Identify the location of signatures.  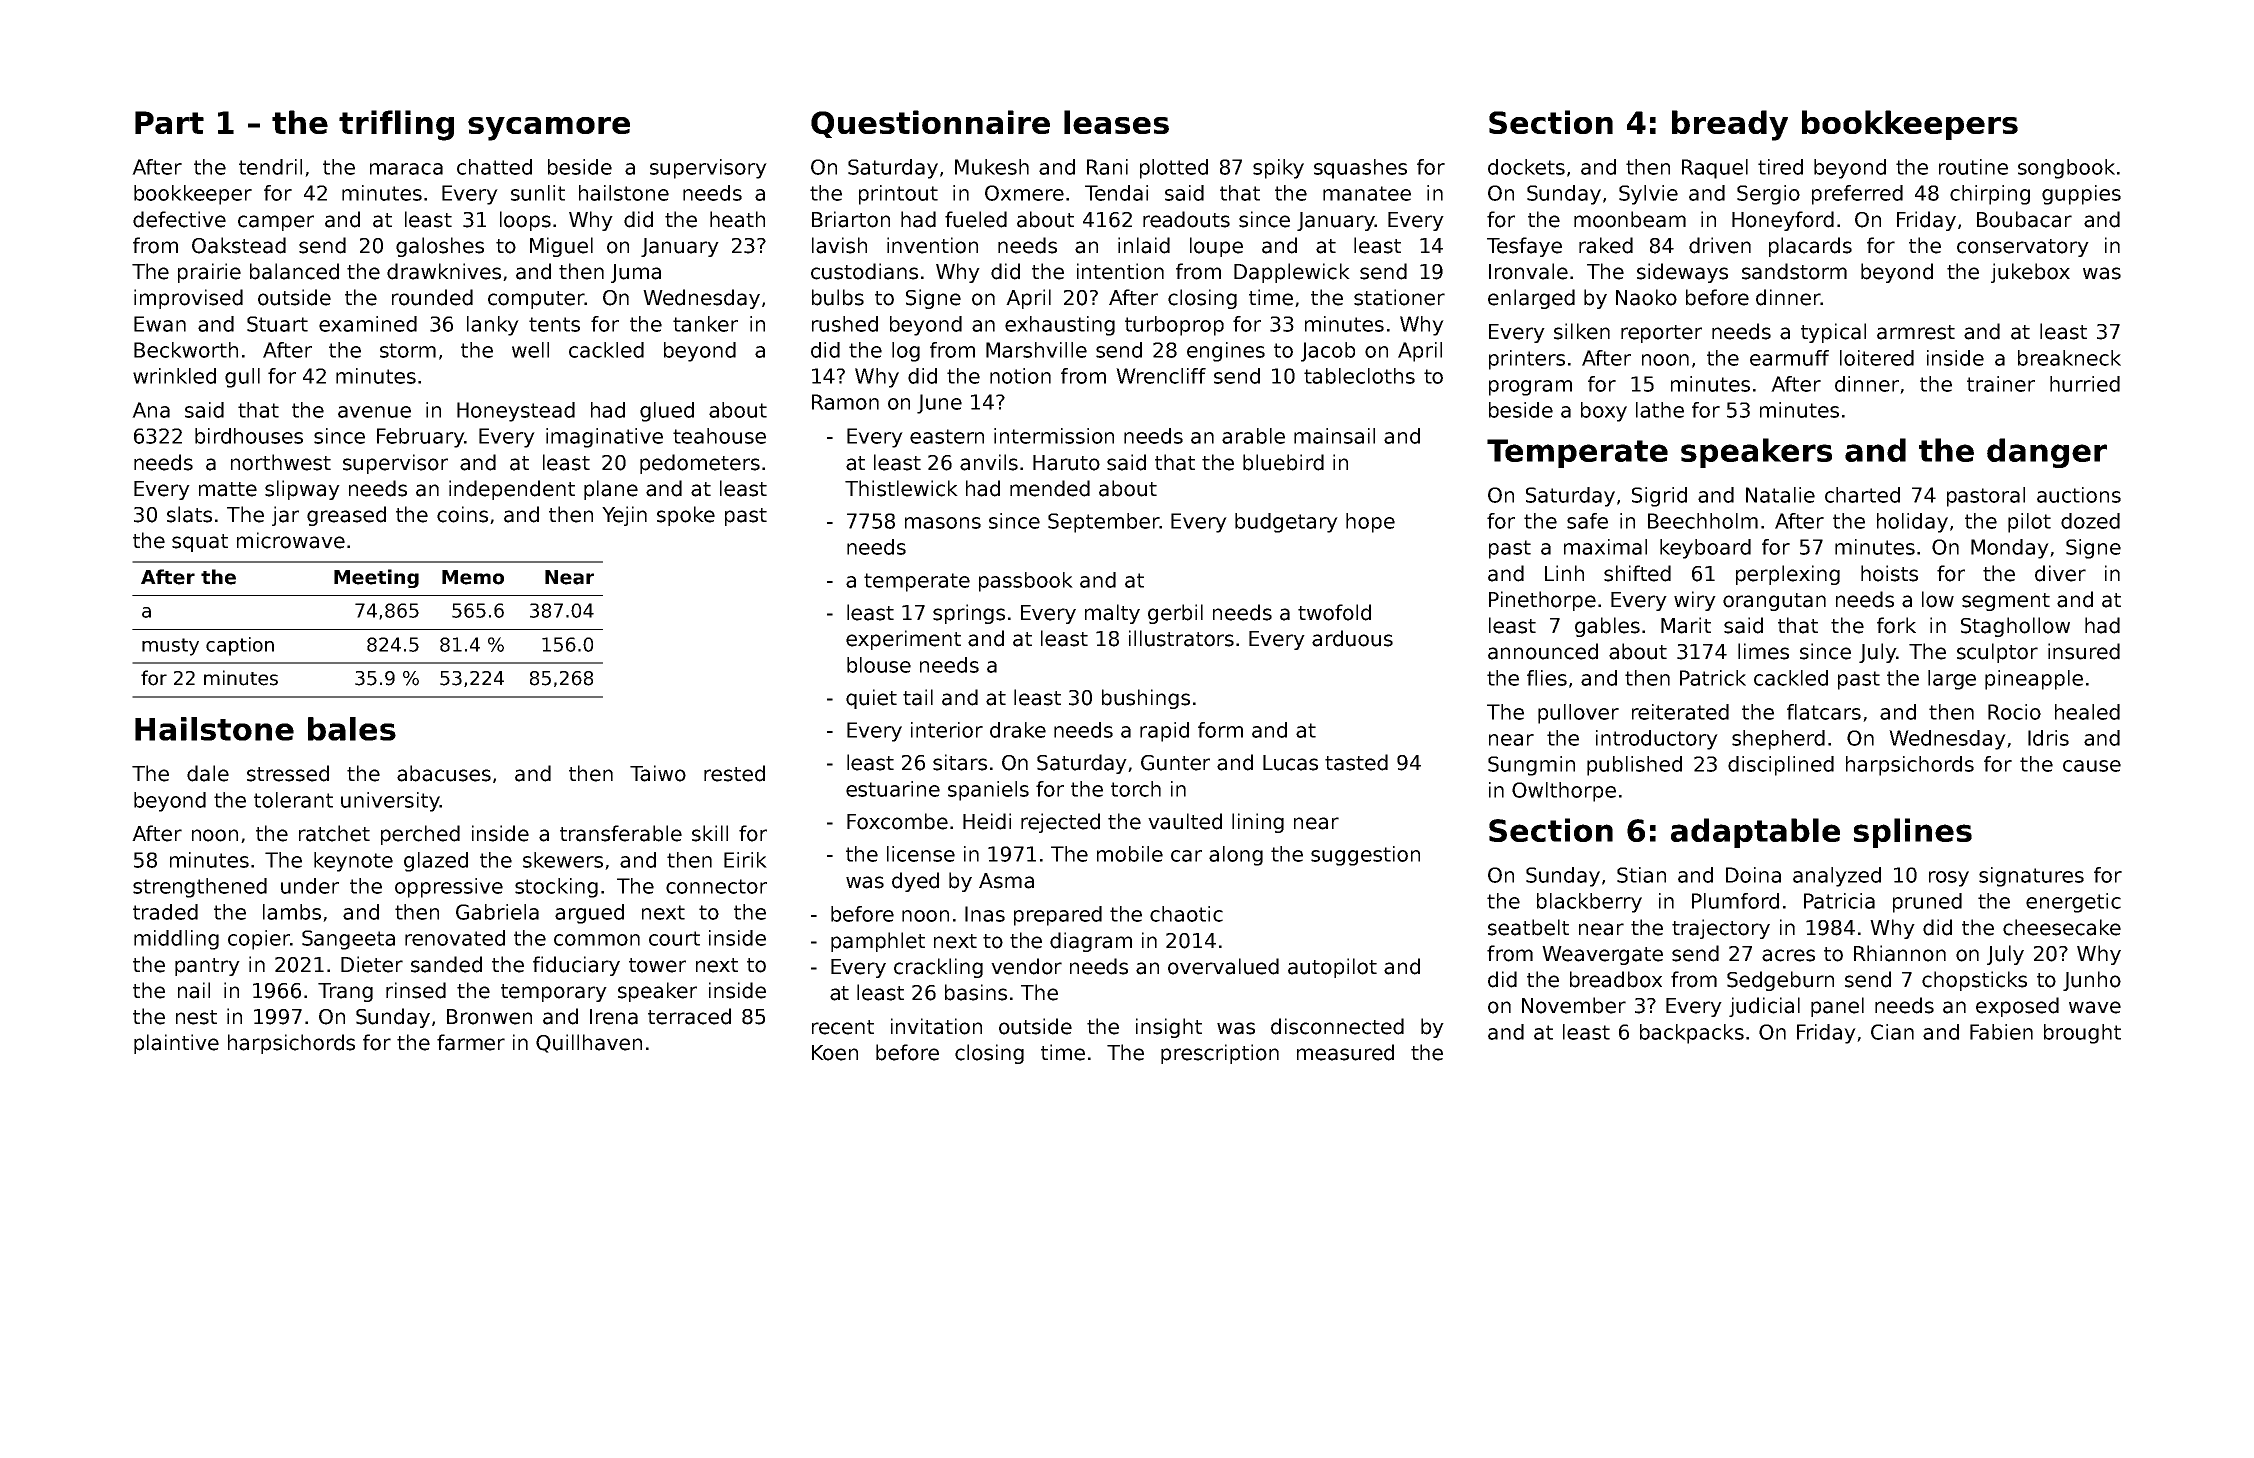
(2031, 877).
